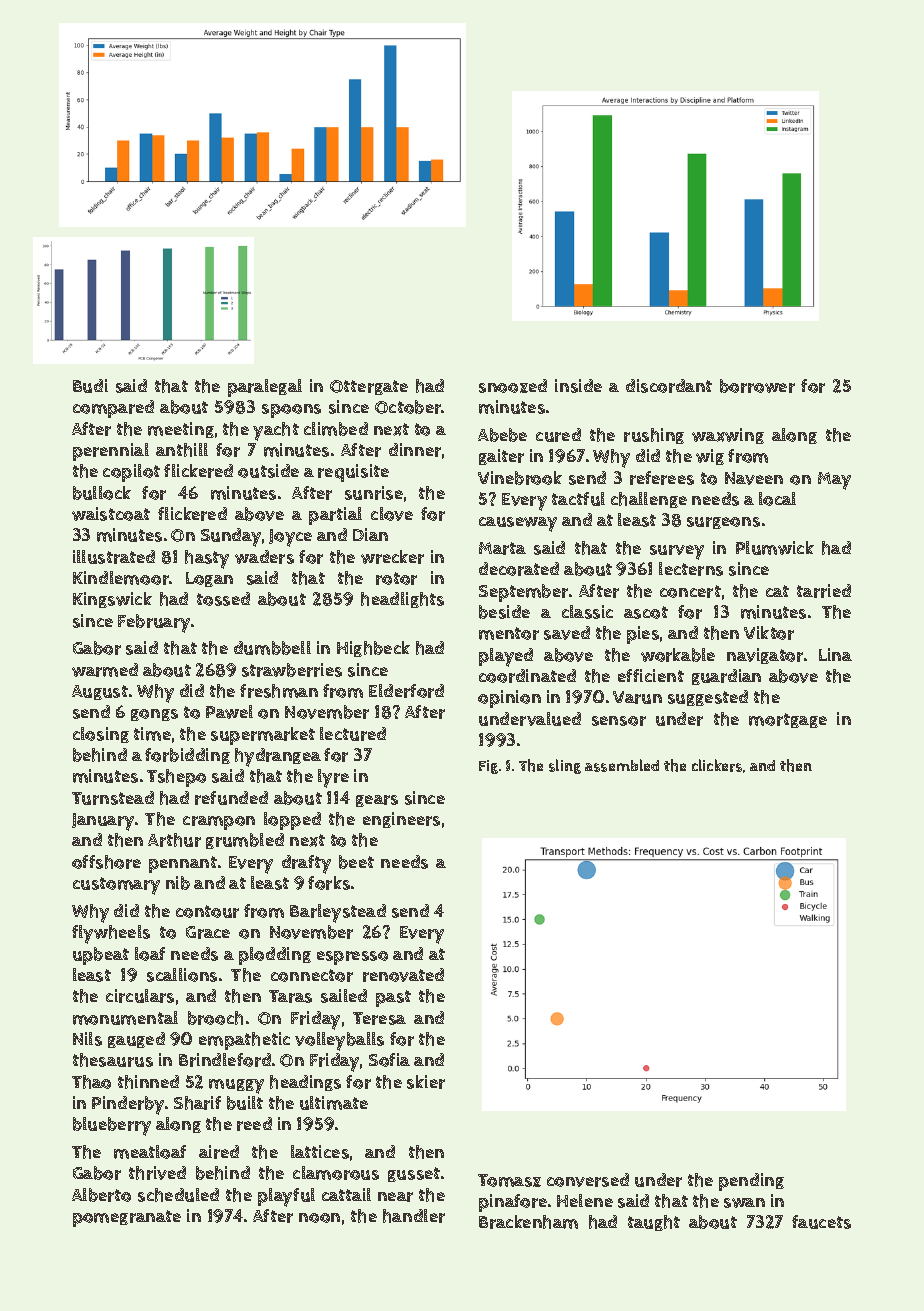 The image size is (924, 1311). Describe the element at coordinates (181, 430) in the screenshot. I see `meeting` at that location.
